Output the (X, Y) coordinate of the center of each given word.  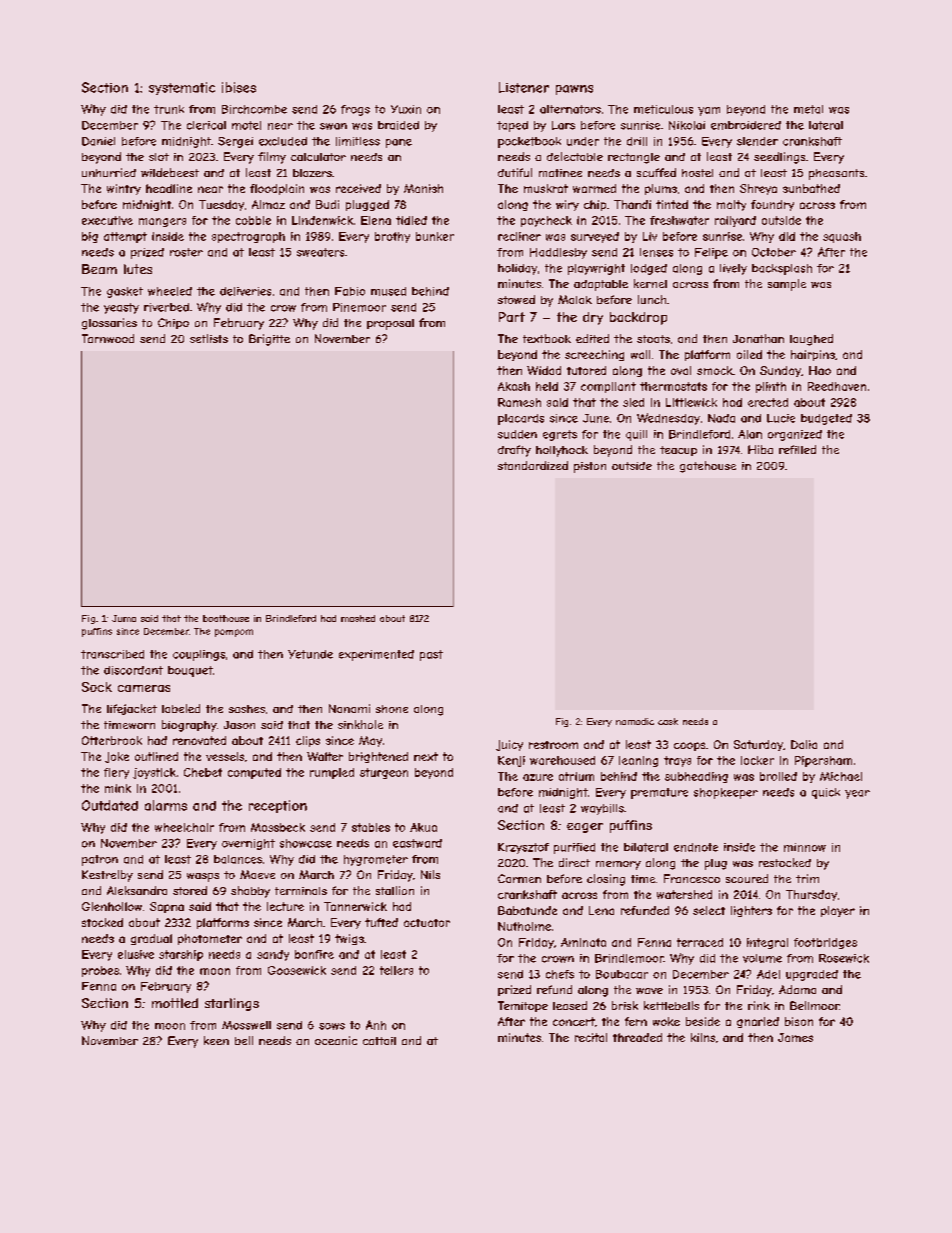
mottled (175, 1003)
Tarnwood (108, 338)
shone (392, 709)
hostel (697, 173)
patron (100, 860)
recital (591, 1037)
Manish (423, 188)
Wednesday (668, 419)
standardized (533, 465)
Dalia (804, 744)
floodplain (277, 189)
